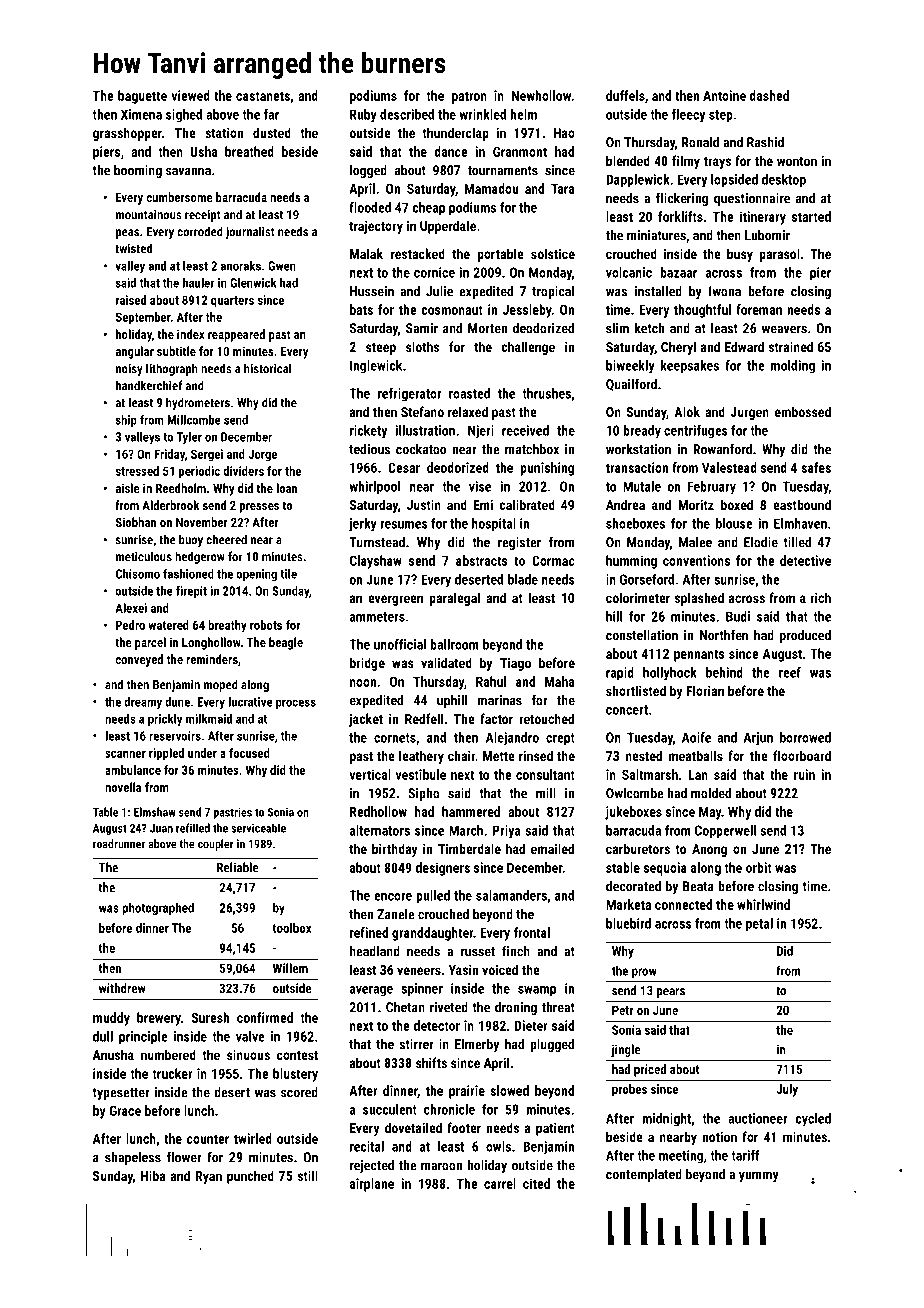 This document has width=924, height=1308. I want to click on parasol, so click(779, 255).
